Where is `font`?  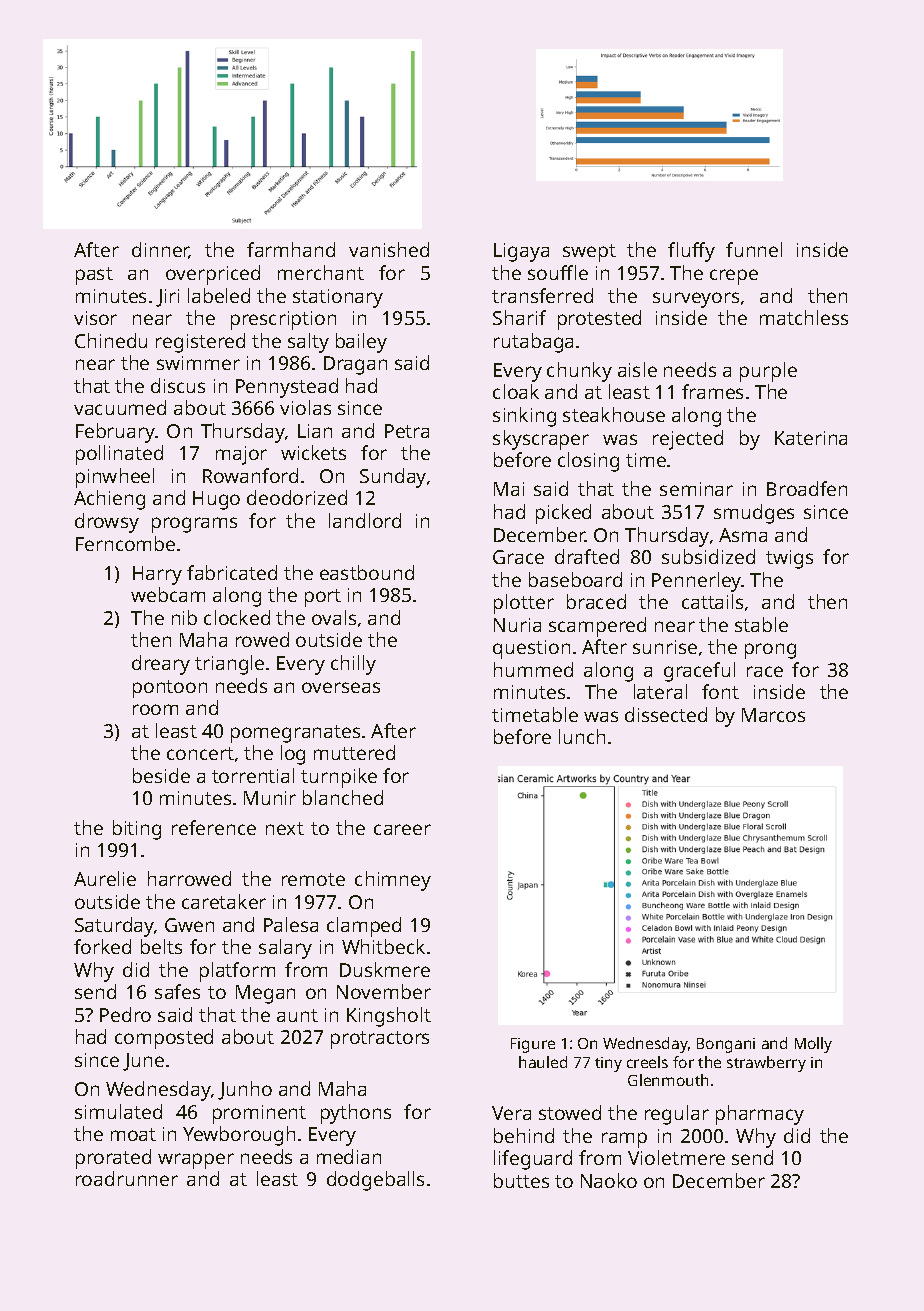
font is located at coordinates (720, 691).
